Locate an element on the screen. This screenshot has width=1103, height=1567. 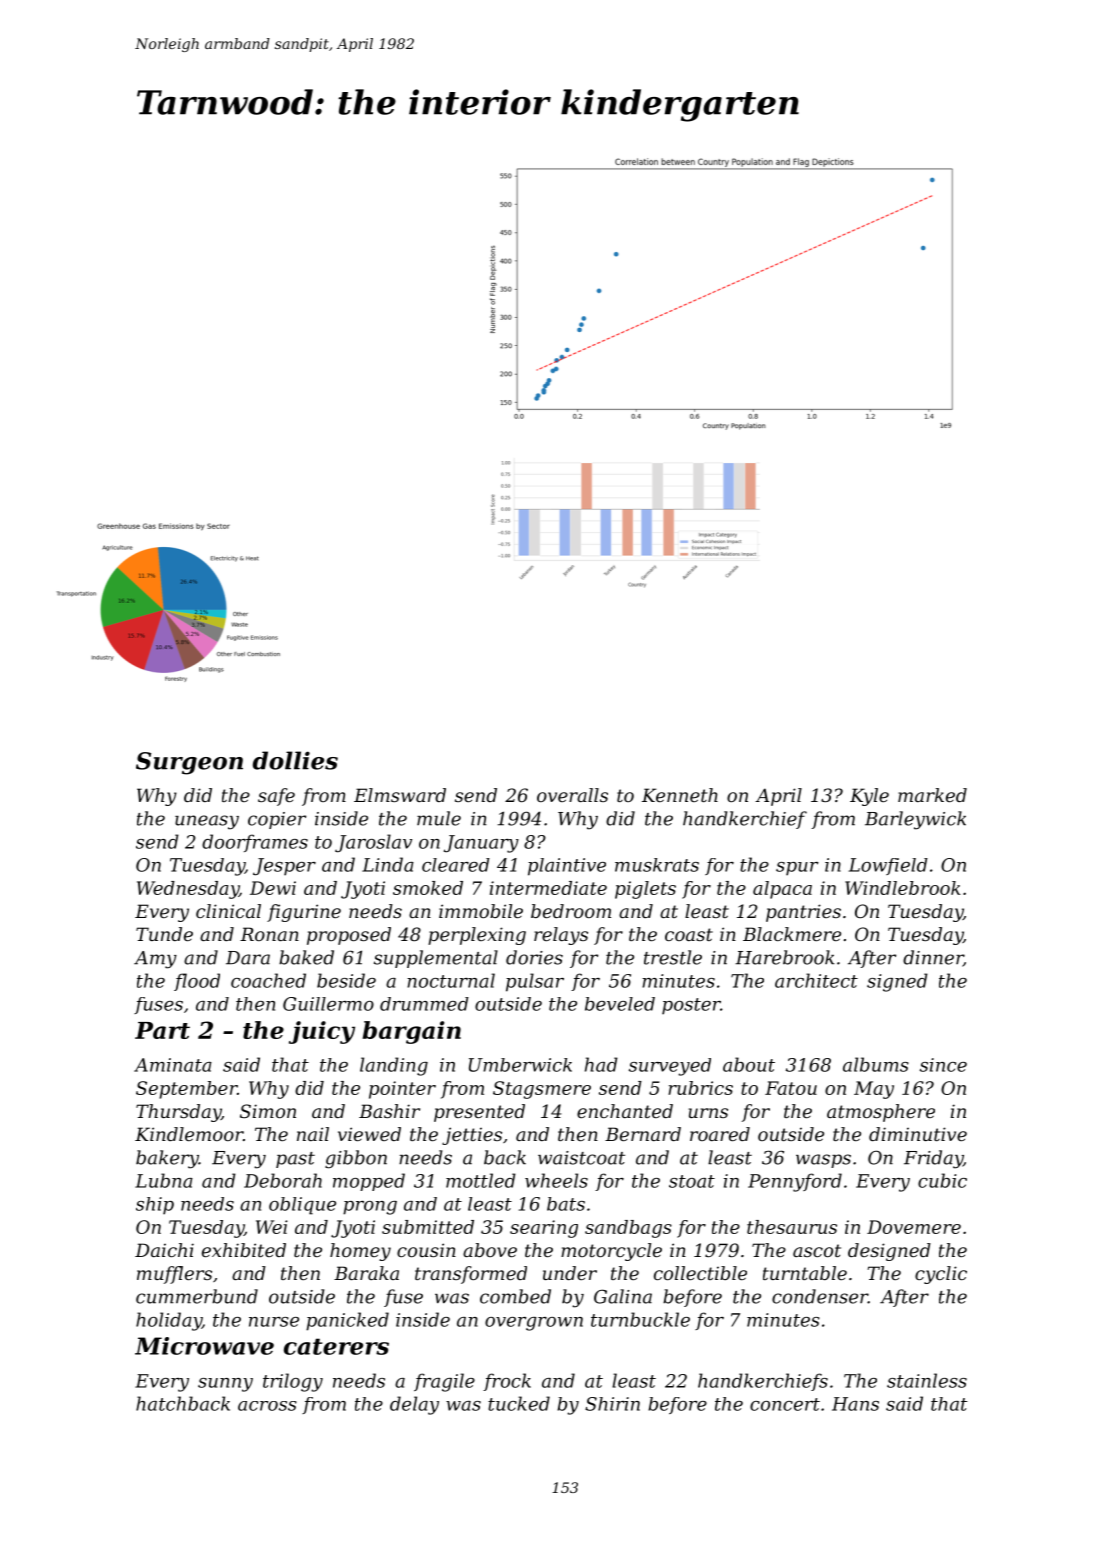
panicked is located at coordinates (347, 1321).
